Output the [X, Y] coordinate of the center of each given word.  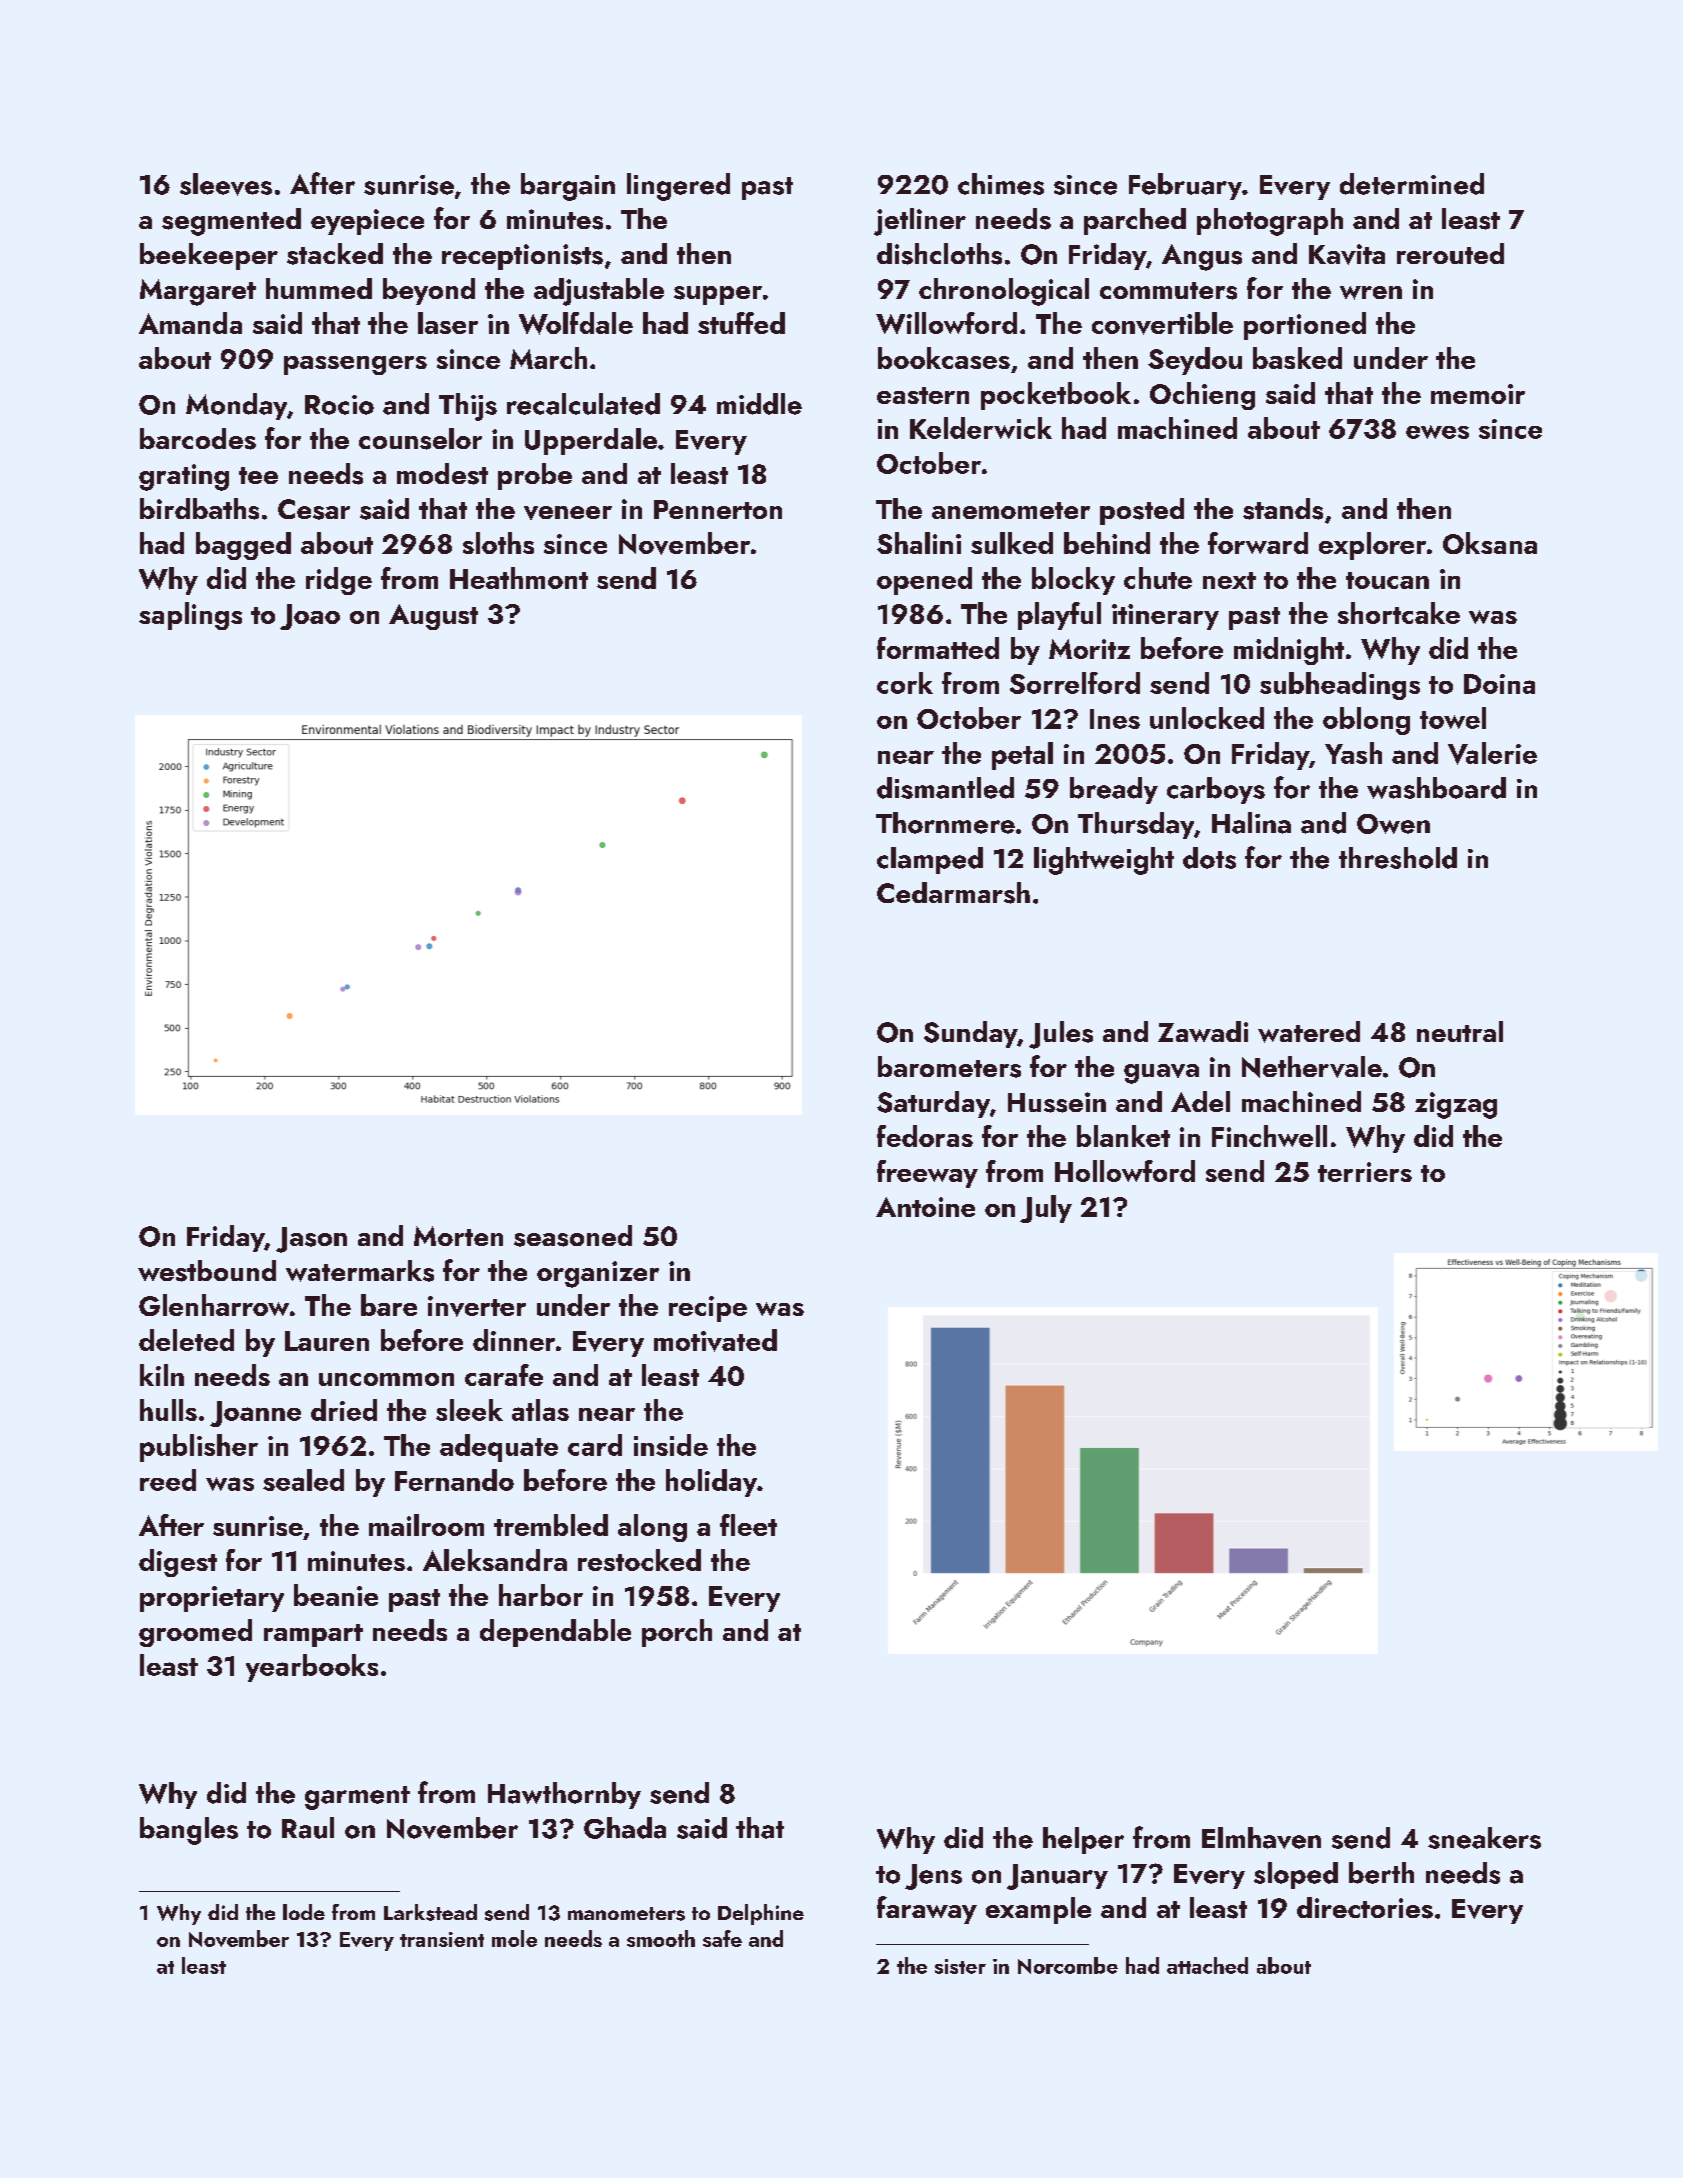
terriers [1365, 1172]
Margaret [198, 292]
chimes [1001, 184]
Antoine [925, 1207]
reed [168, 1480]
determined [1412, 184]
